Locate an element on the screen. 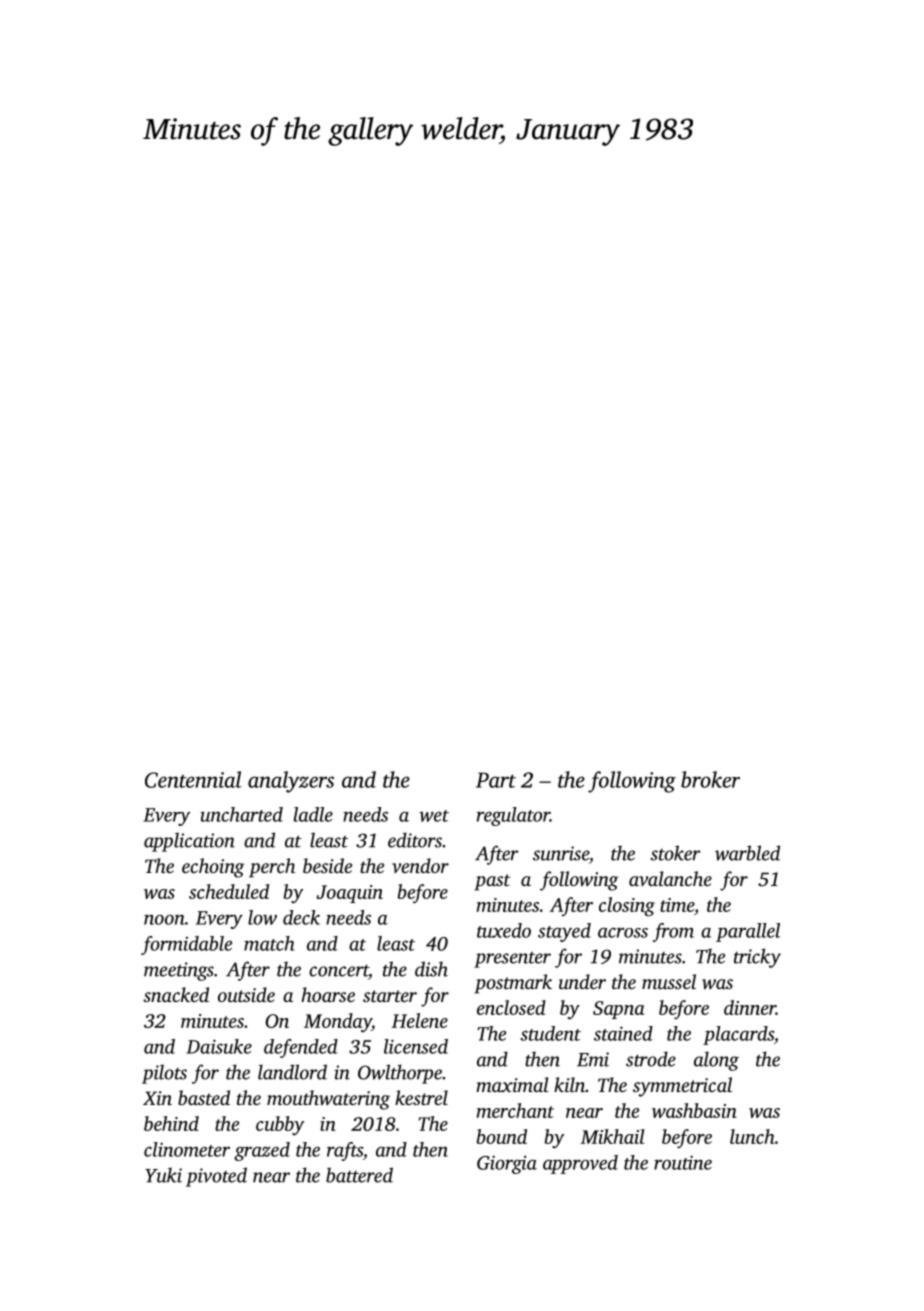 This screenshot has width=924, height=1311. snacked is located at coordinates (176, 994).
